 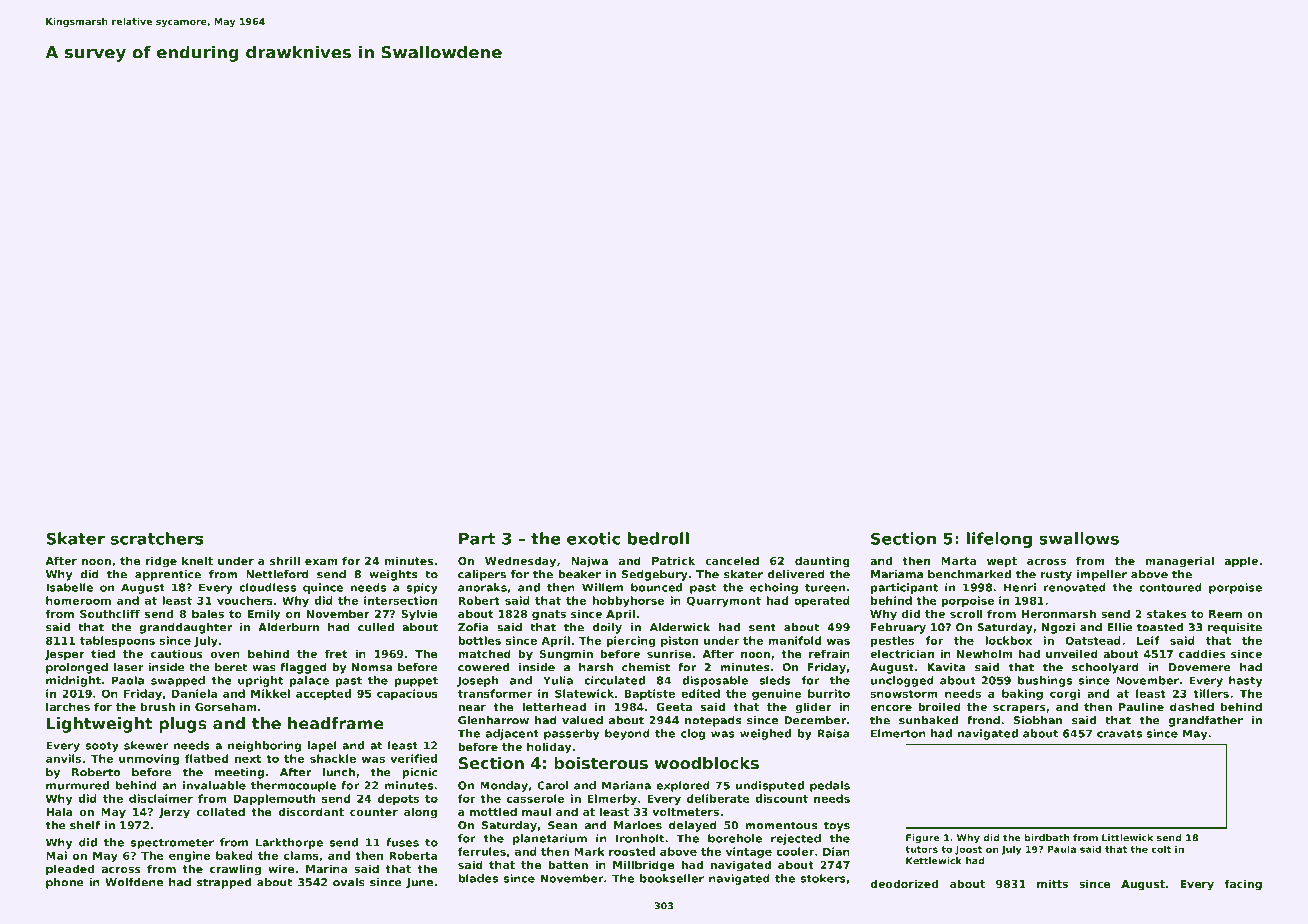 I want to click on Ngozi, so click(x=1058, y=628).
